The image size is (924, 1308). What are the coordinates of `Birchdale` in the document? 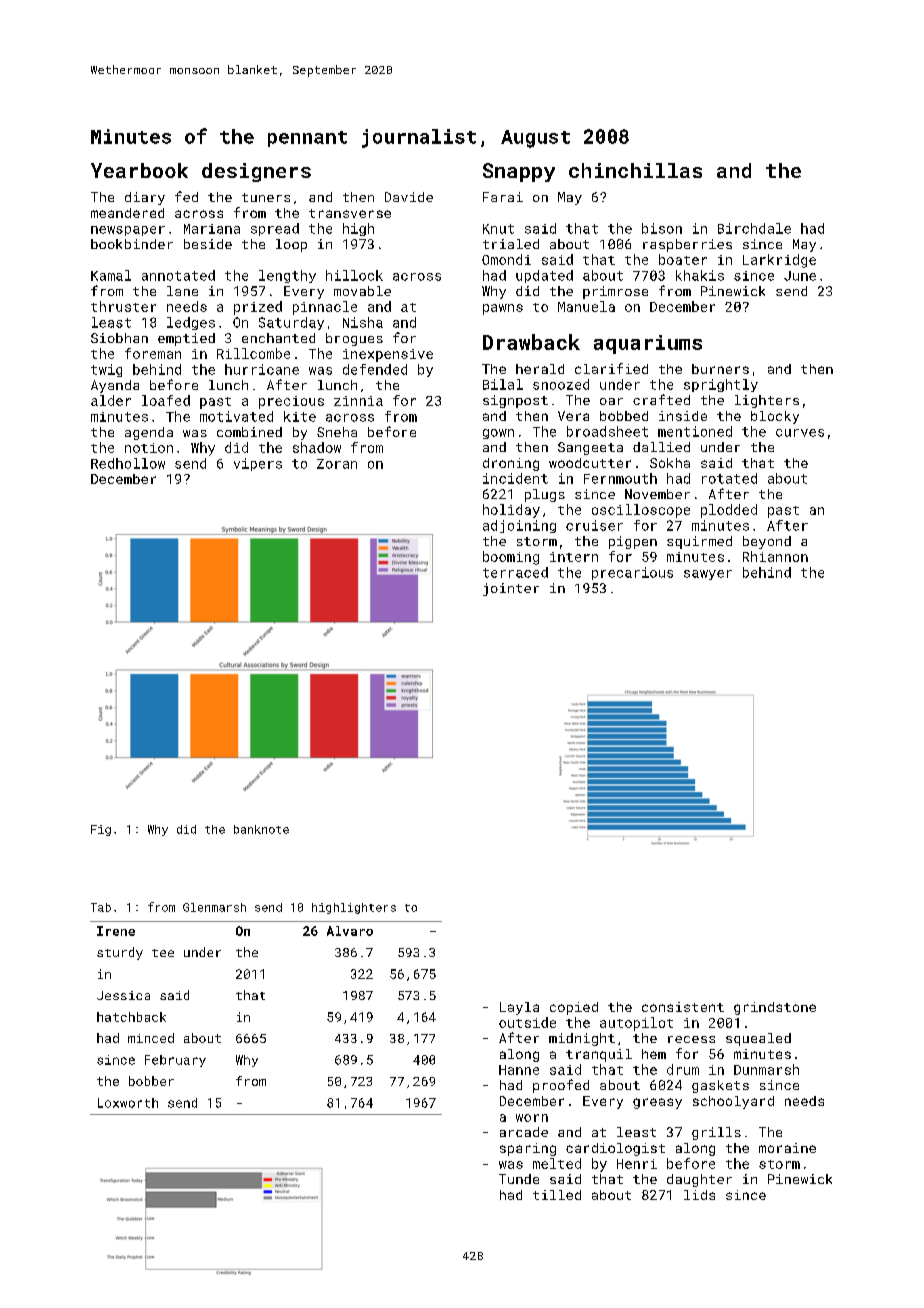 It's located at (754, 228).
